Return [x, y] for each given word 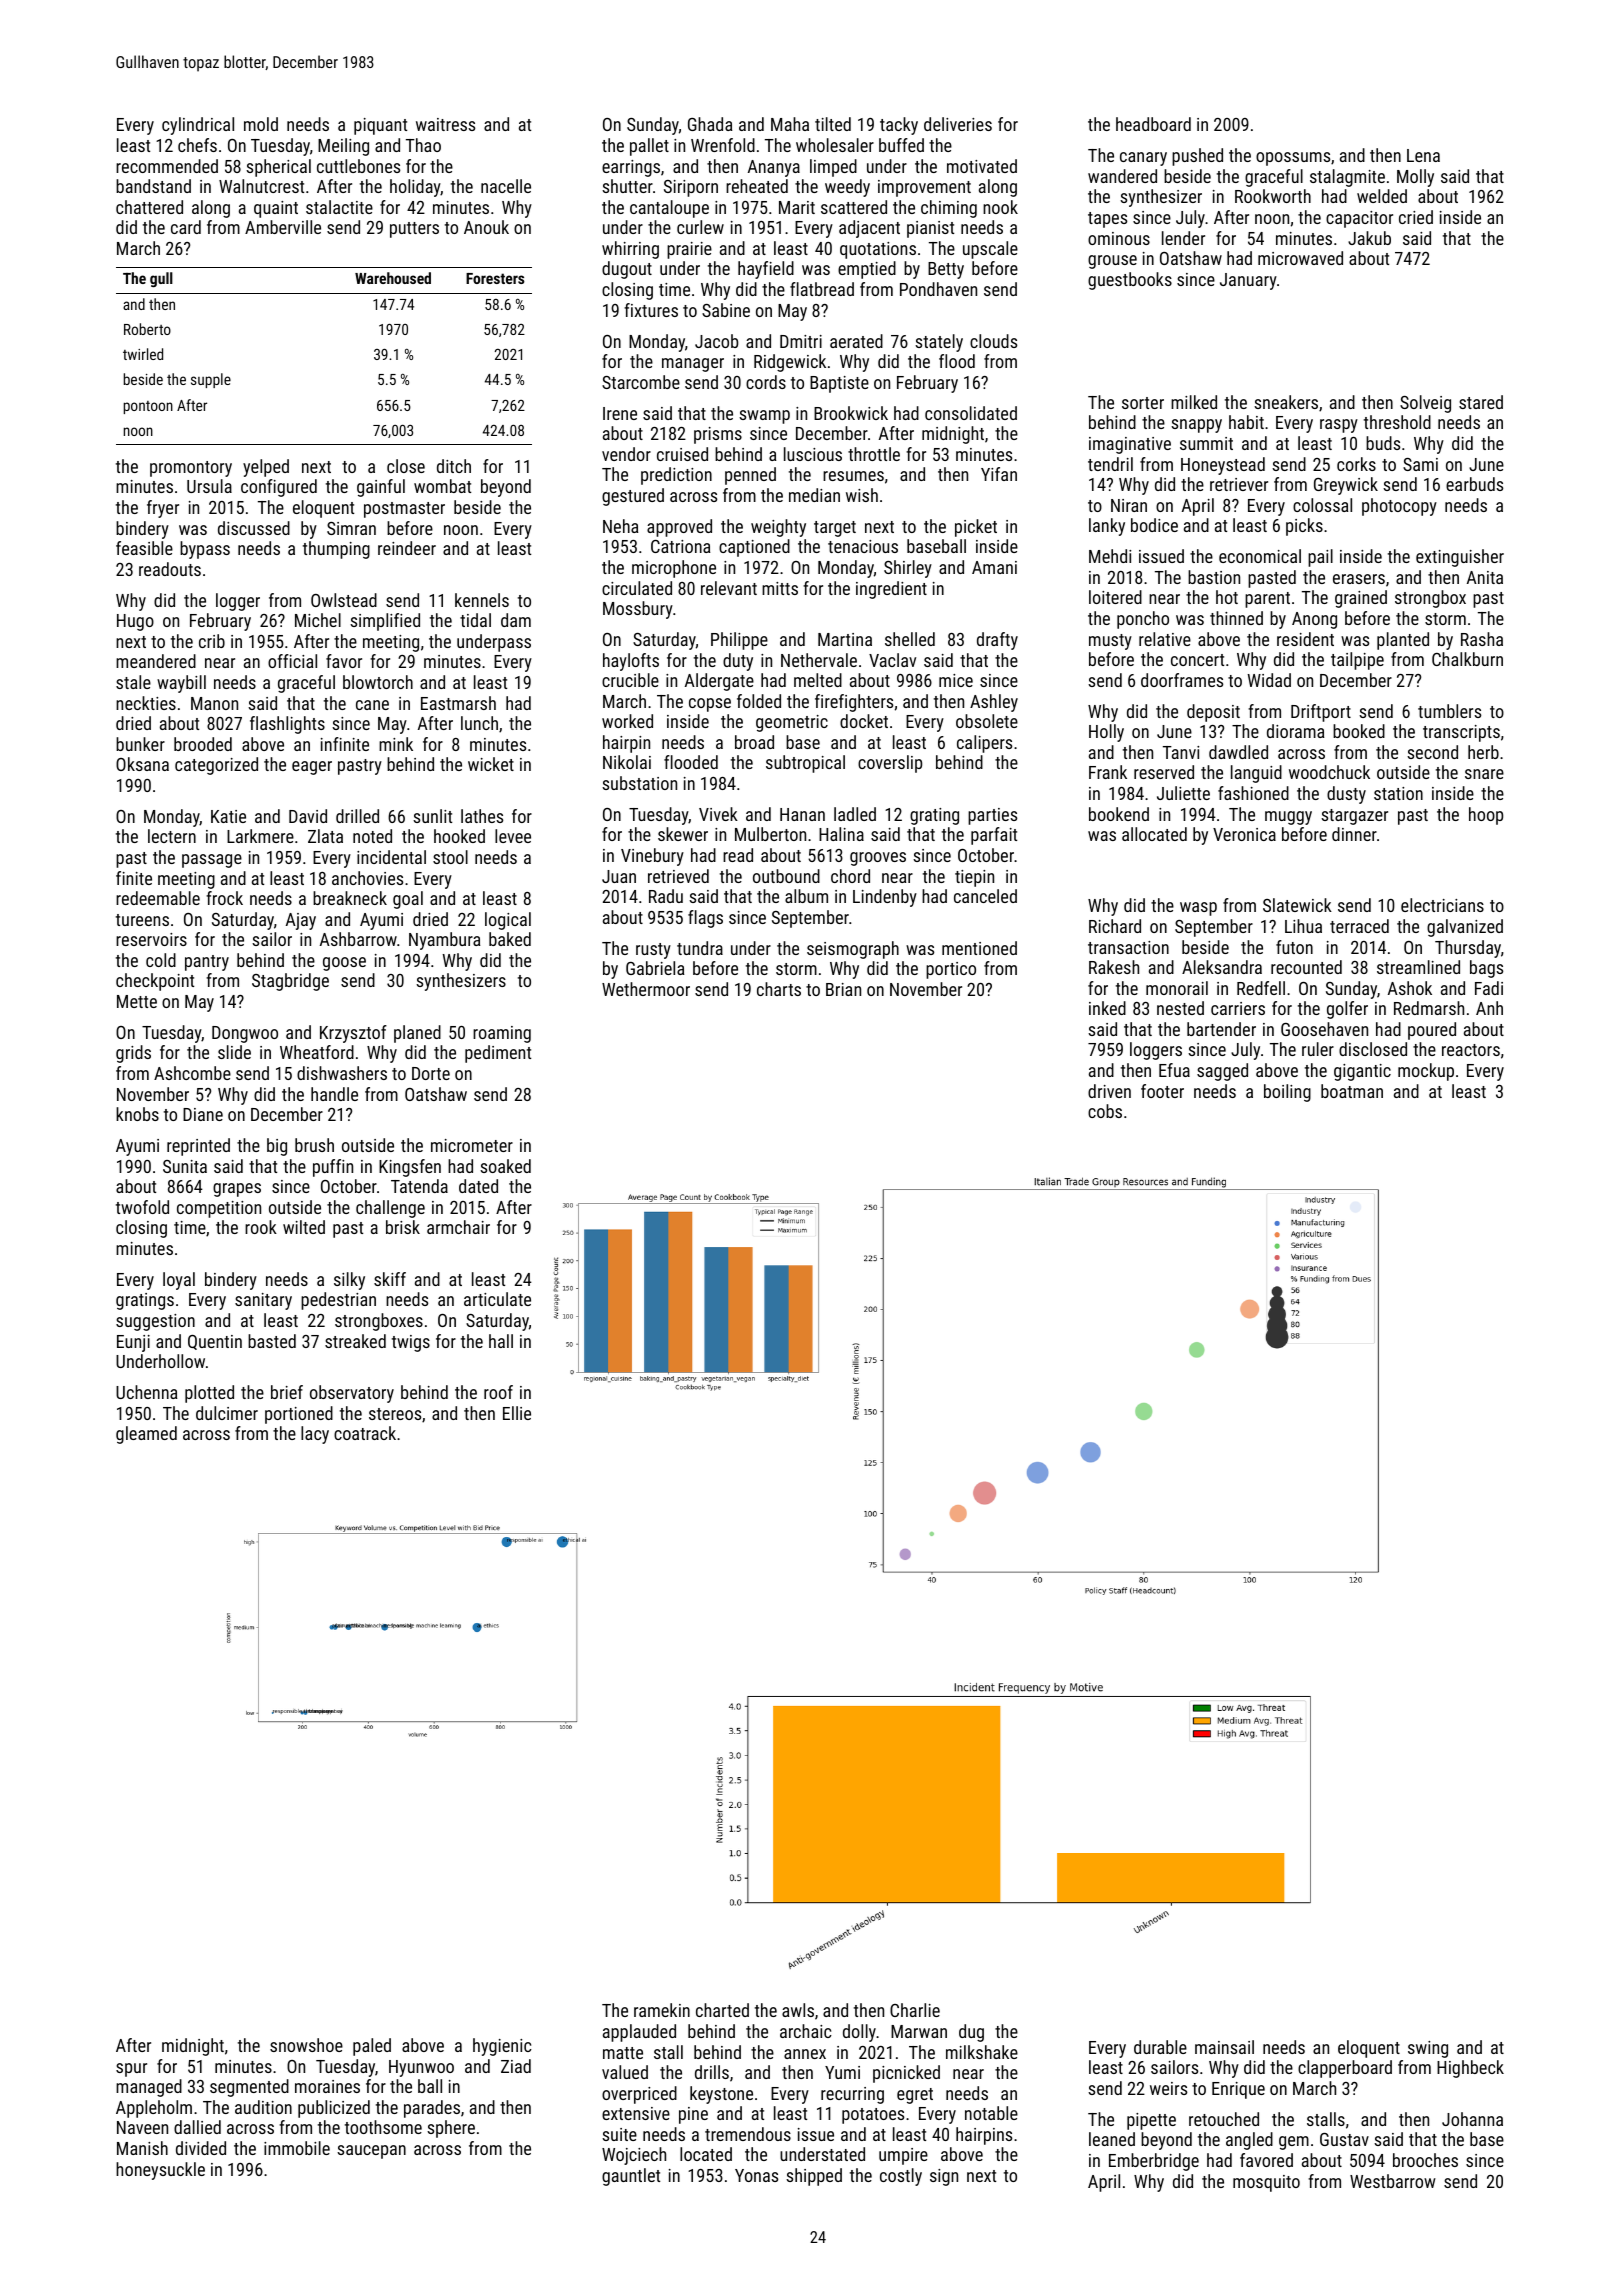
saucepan [371, 2152]
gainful [381, 488]
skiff [390, 1279]
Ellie [517, 1413]
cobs [1105, 1111]
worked [627, 721]
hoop [1486, 816]
